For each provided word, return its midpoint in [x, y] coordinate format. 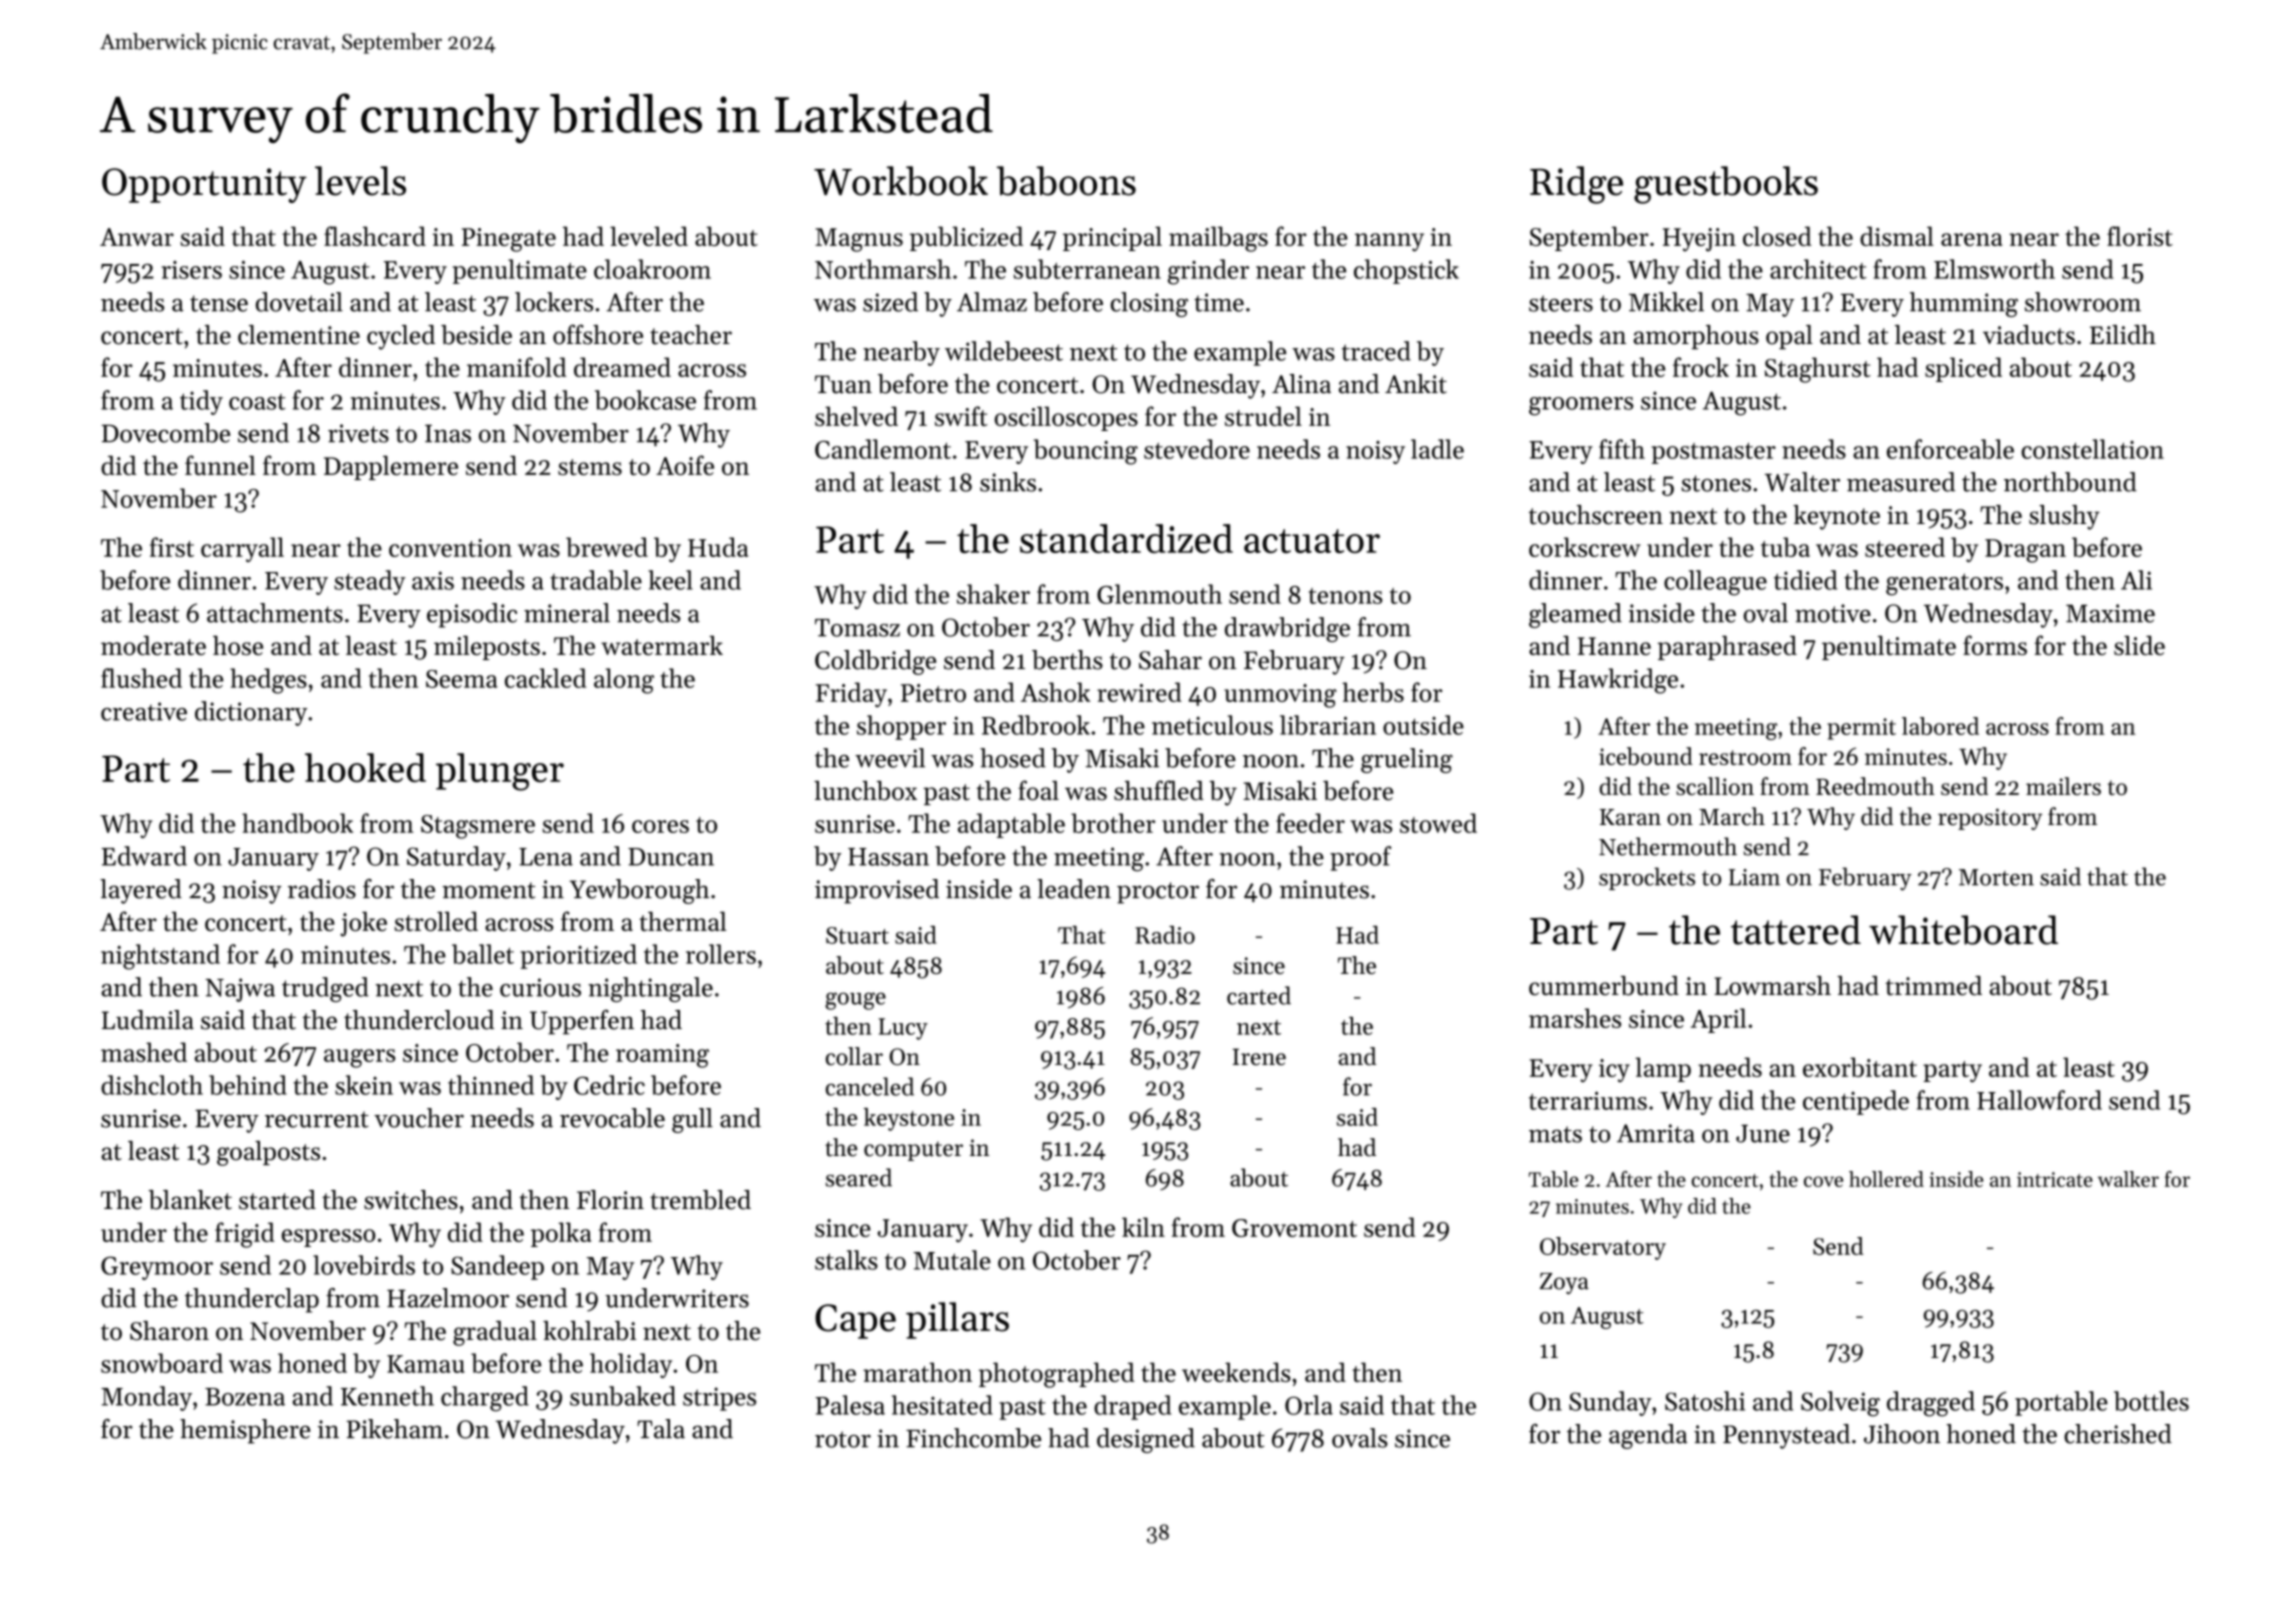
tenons [1345, 596]
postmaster [1714, 453]
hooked [365, 768]
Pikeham [394, 1429]
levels [360, 181]
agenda [1648, 1436]
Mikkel [1666, 302]
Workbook [901, 181]
